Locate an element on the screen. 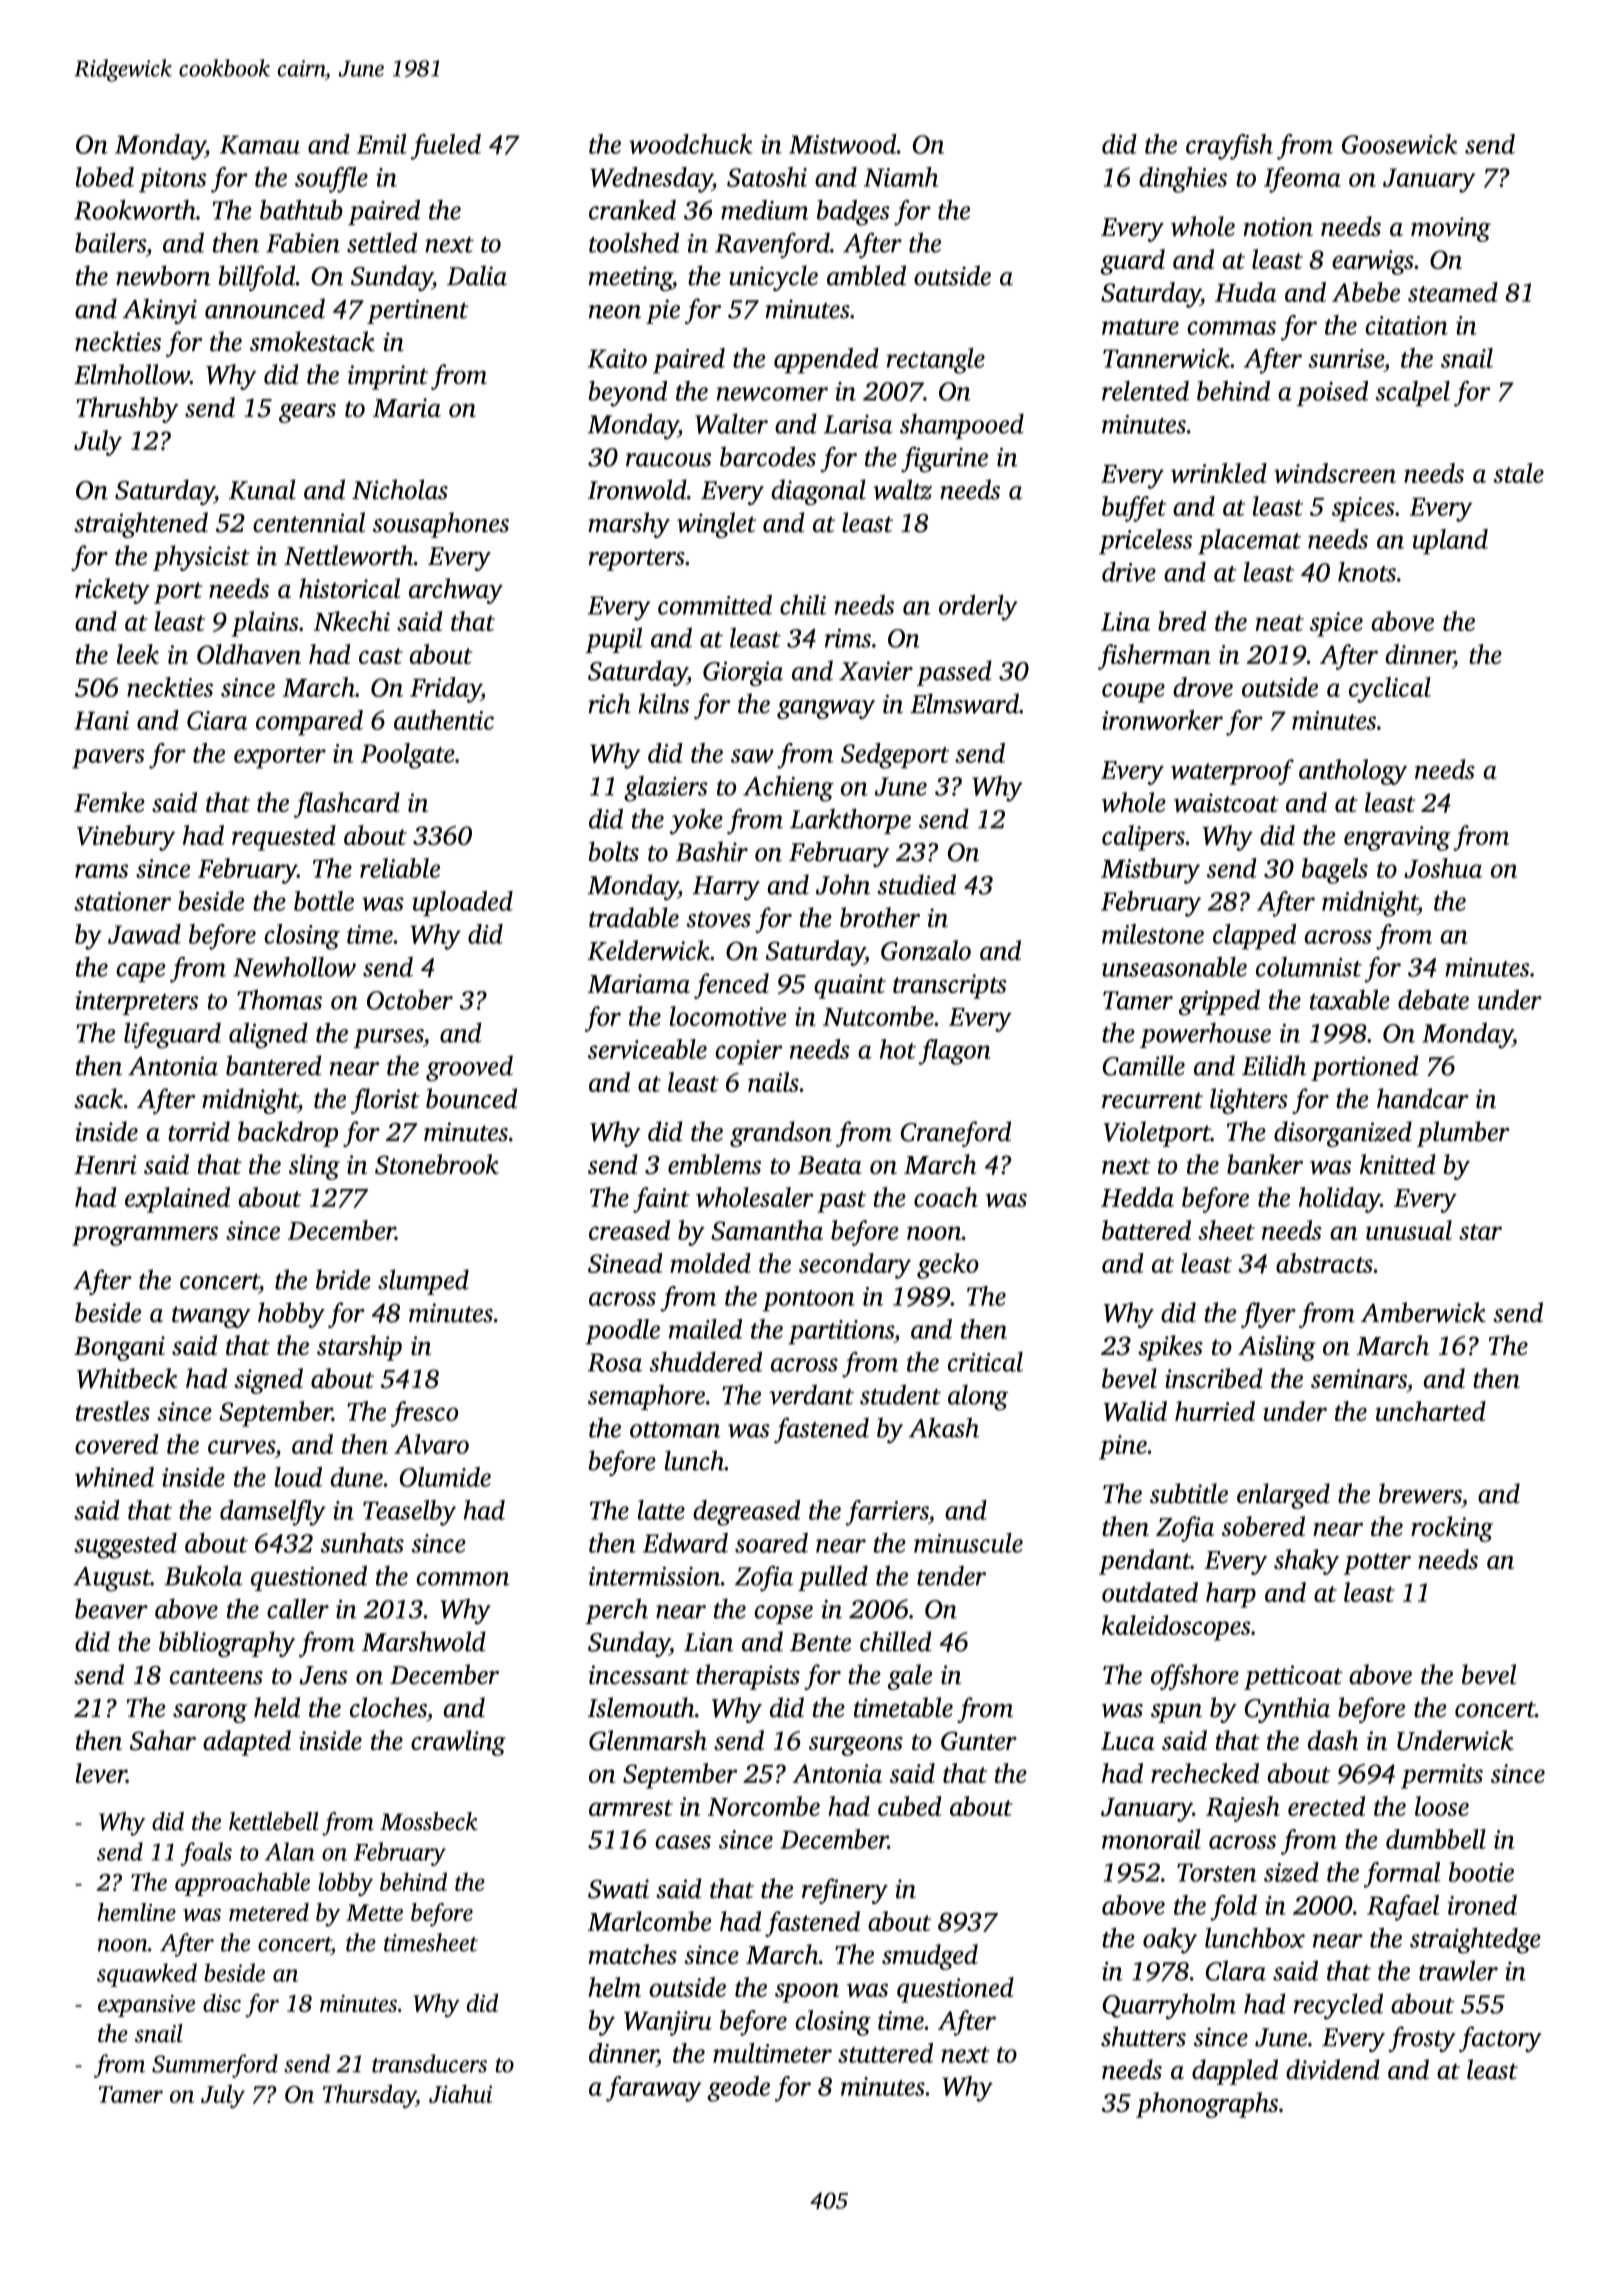  programmers is located at coordinates (145, 1236).
